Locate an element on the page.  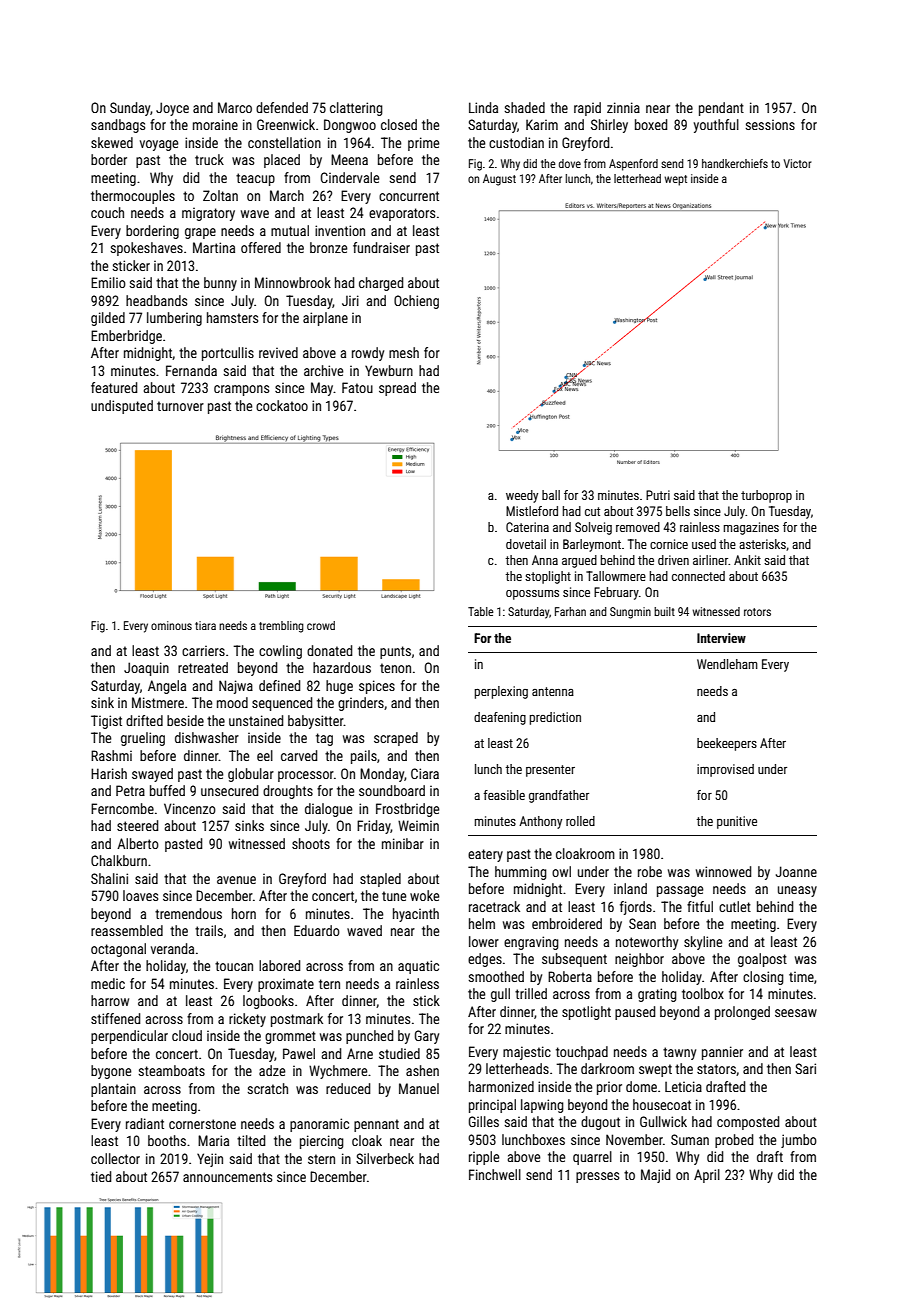
racetrack is located at coordinates (494, 906).
